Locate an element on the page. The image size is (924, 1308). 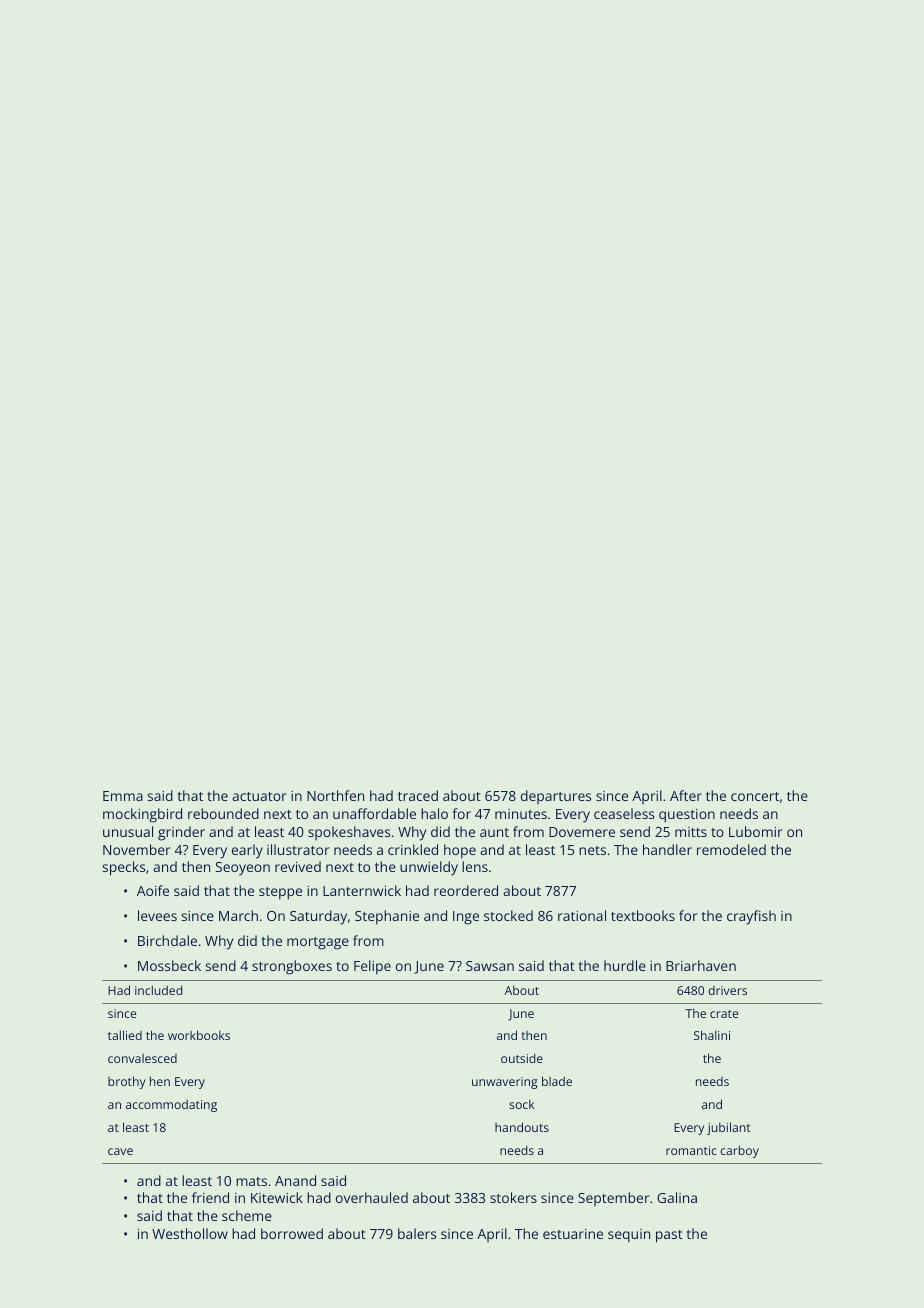
outside is located at coordinates (522, 1058).
